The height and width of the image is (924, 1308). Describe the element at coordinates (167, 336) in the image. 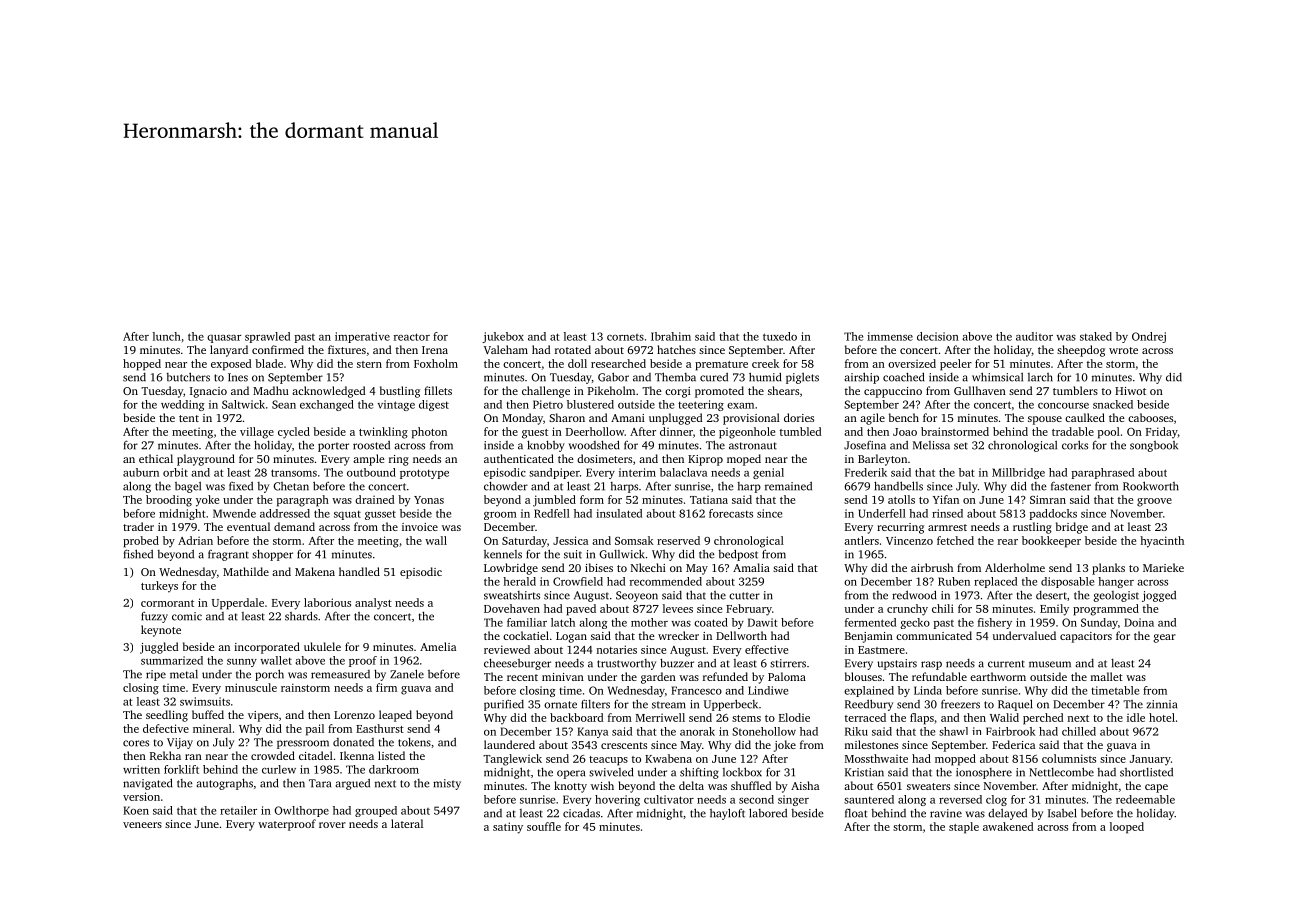

I see `lunch` at that location.
